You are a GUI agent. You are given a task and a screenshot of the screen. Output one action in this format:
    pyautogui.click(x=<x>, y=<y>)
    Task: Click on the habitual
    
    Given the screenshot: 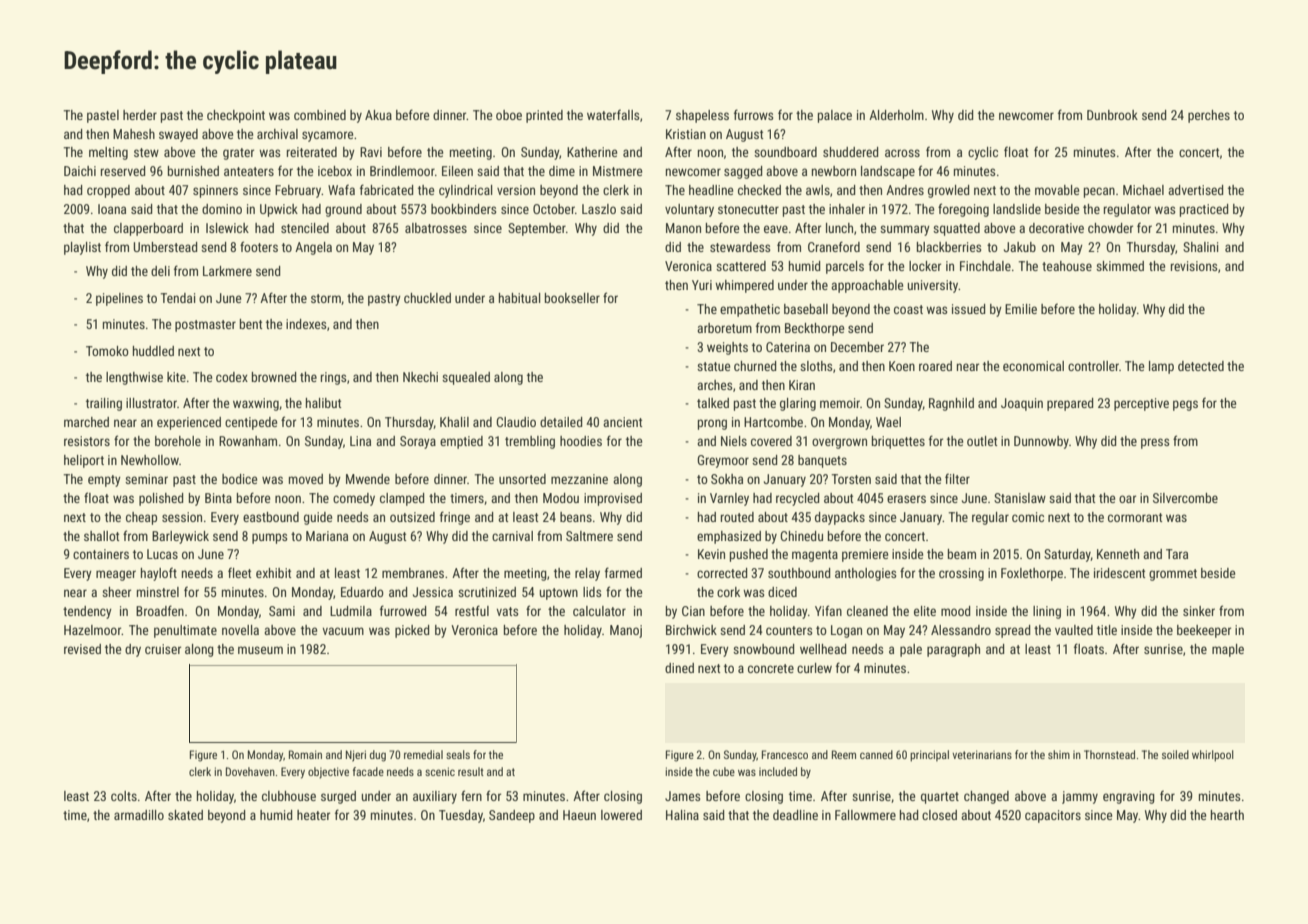 What is the action you would take?
    pyautogui.click(x=519, y=298)
